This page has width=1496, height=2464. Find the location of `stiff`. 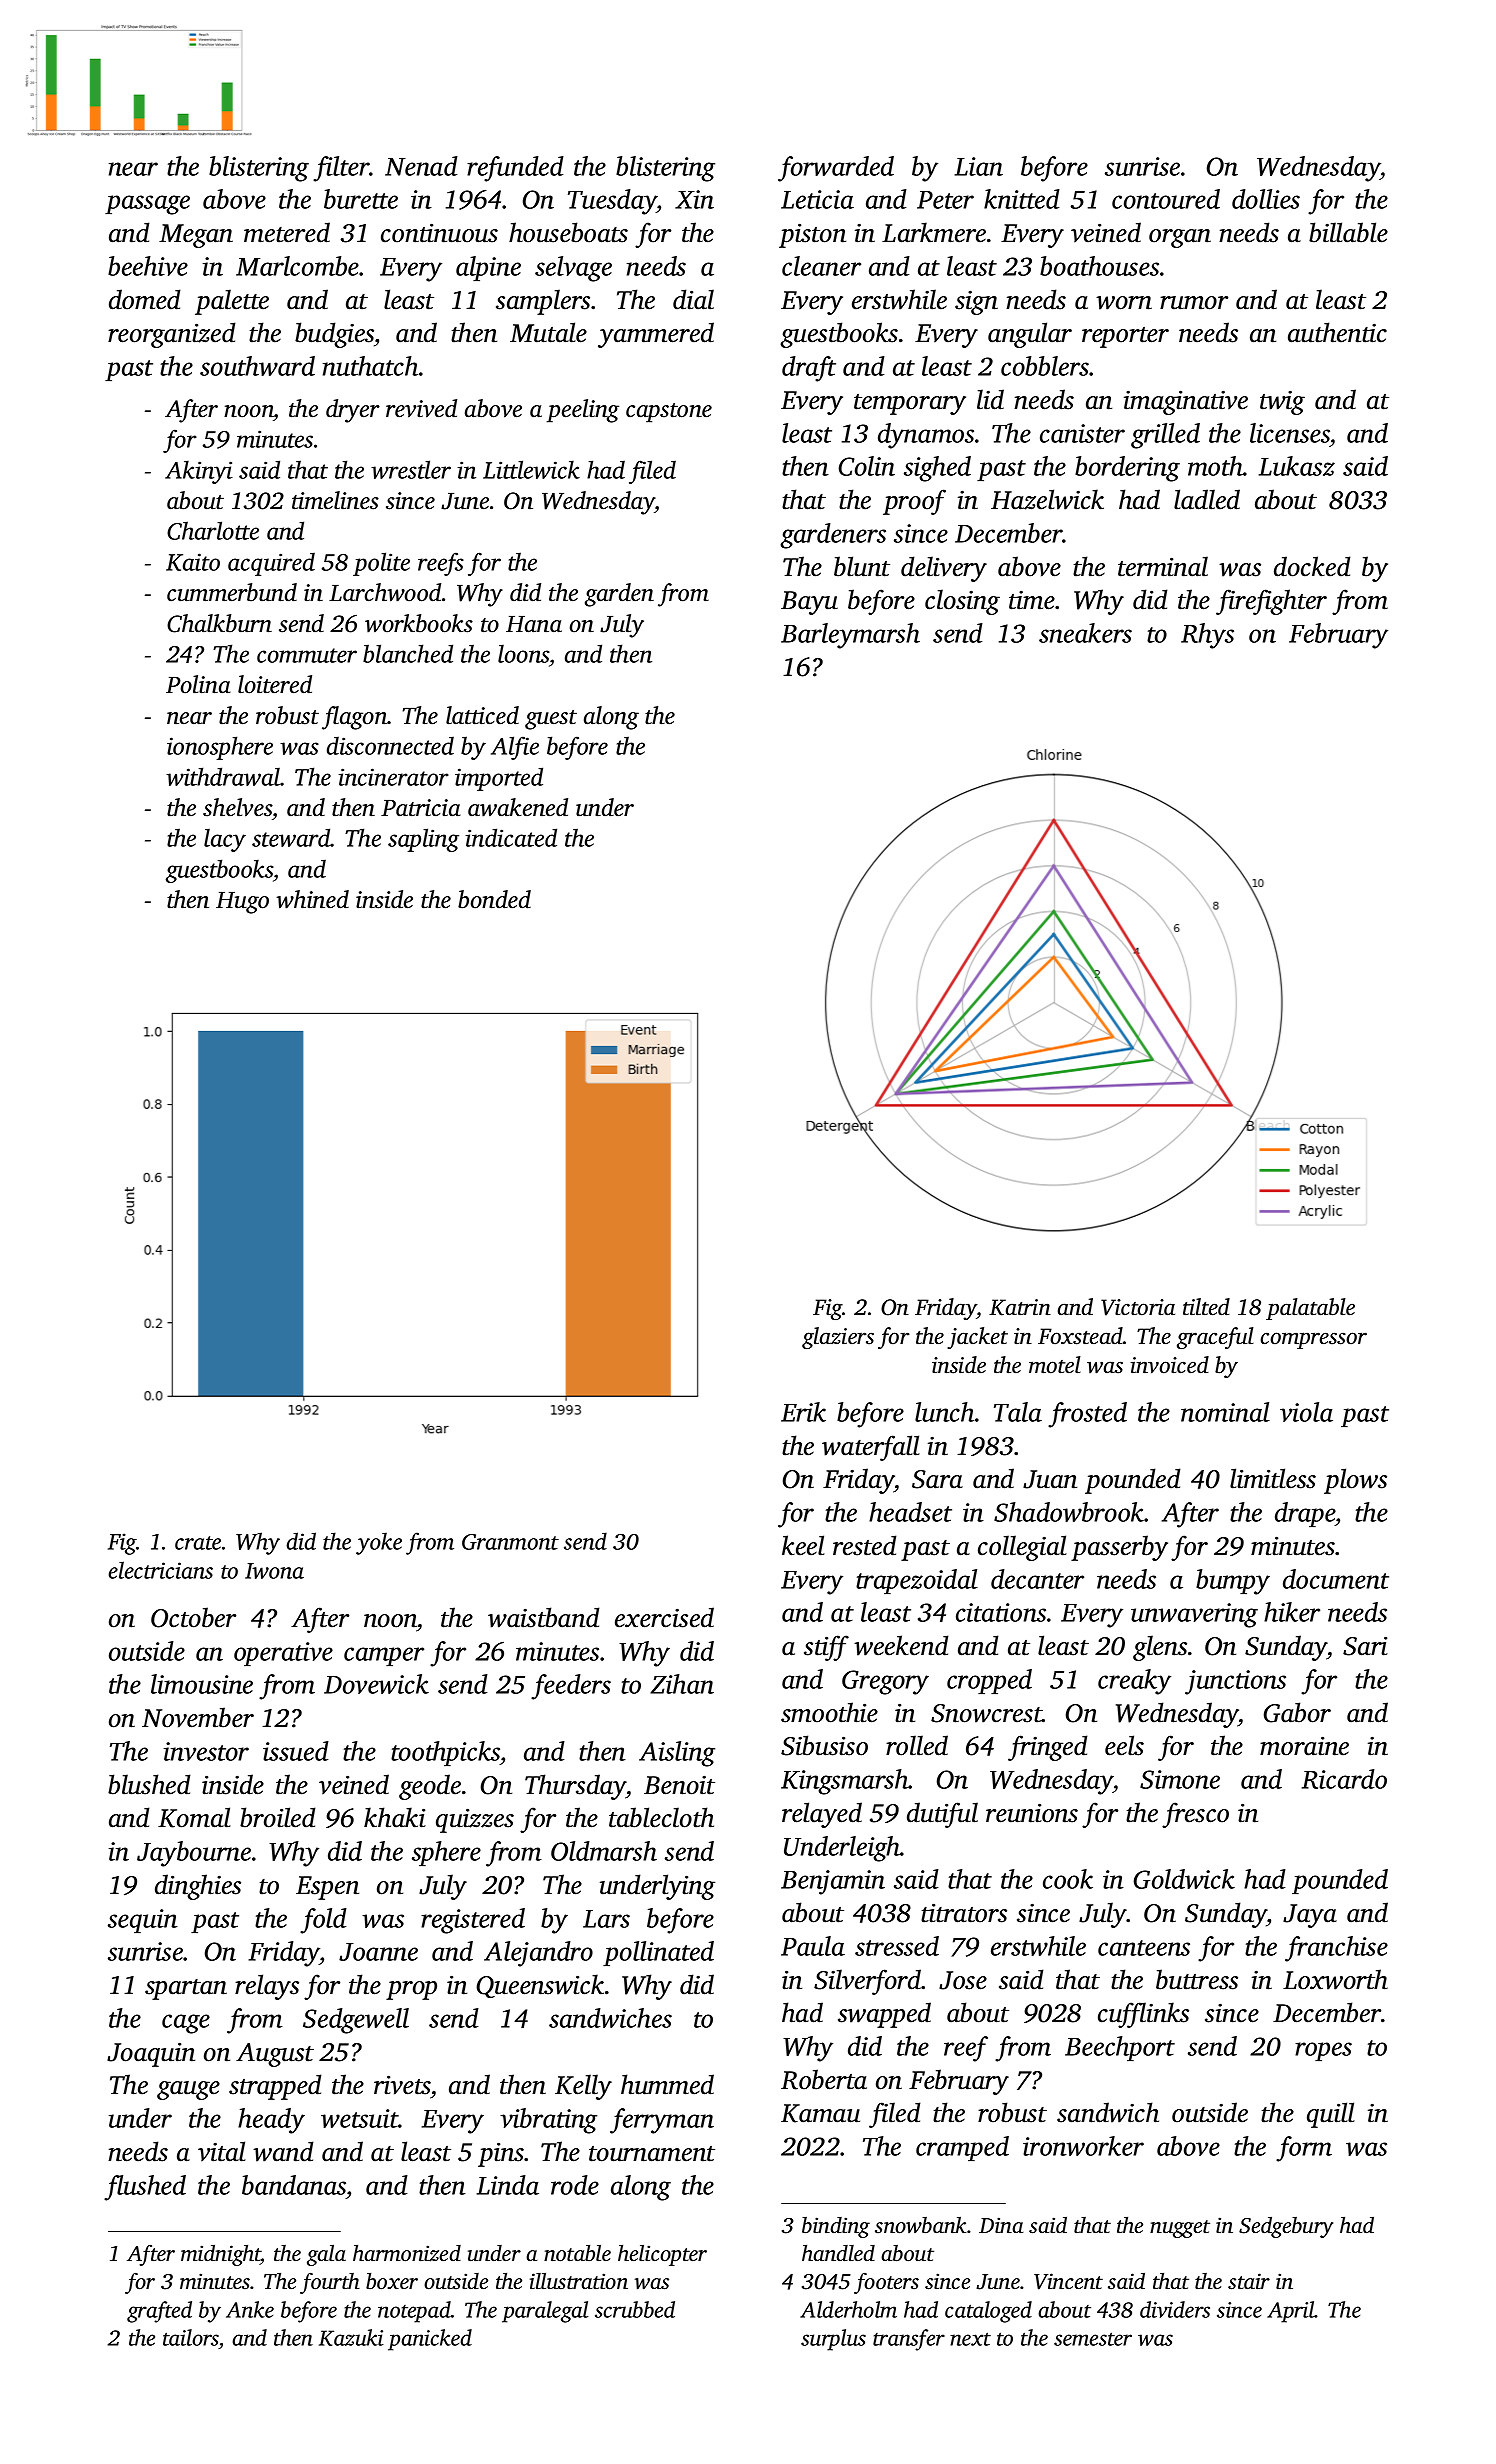

stiff is located at coordinates (826, 1648).
